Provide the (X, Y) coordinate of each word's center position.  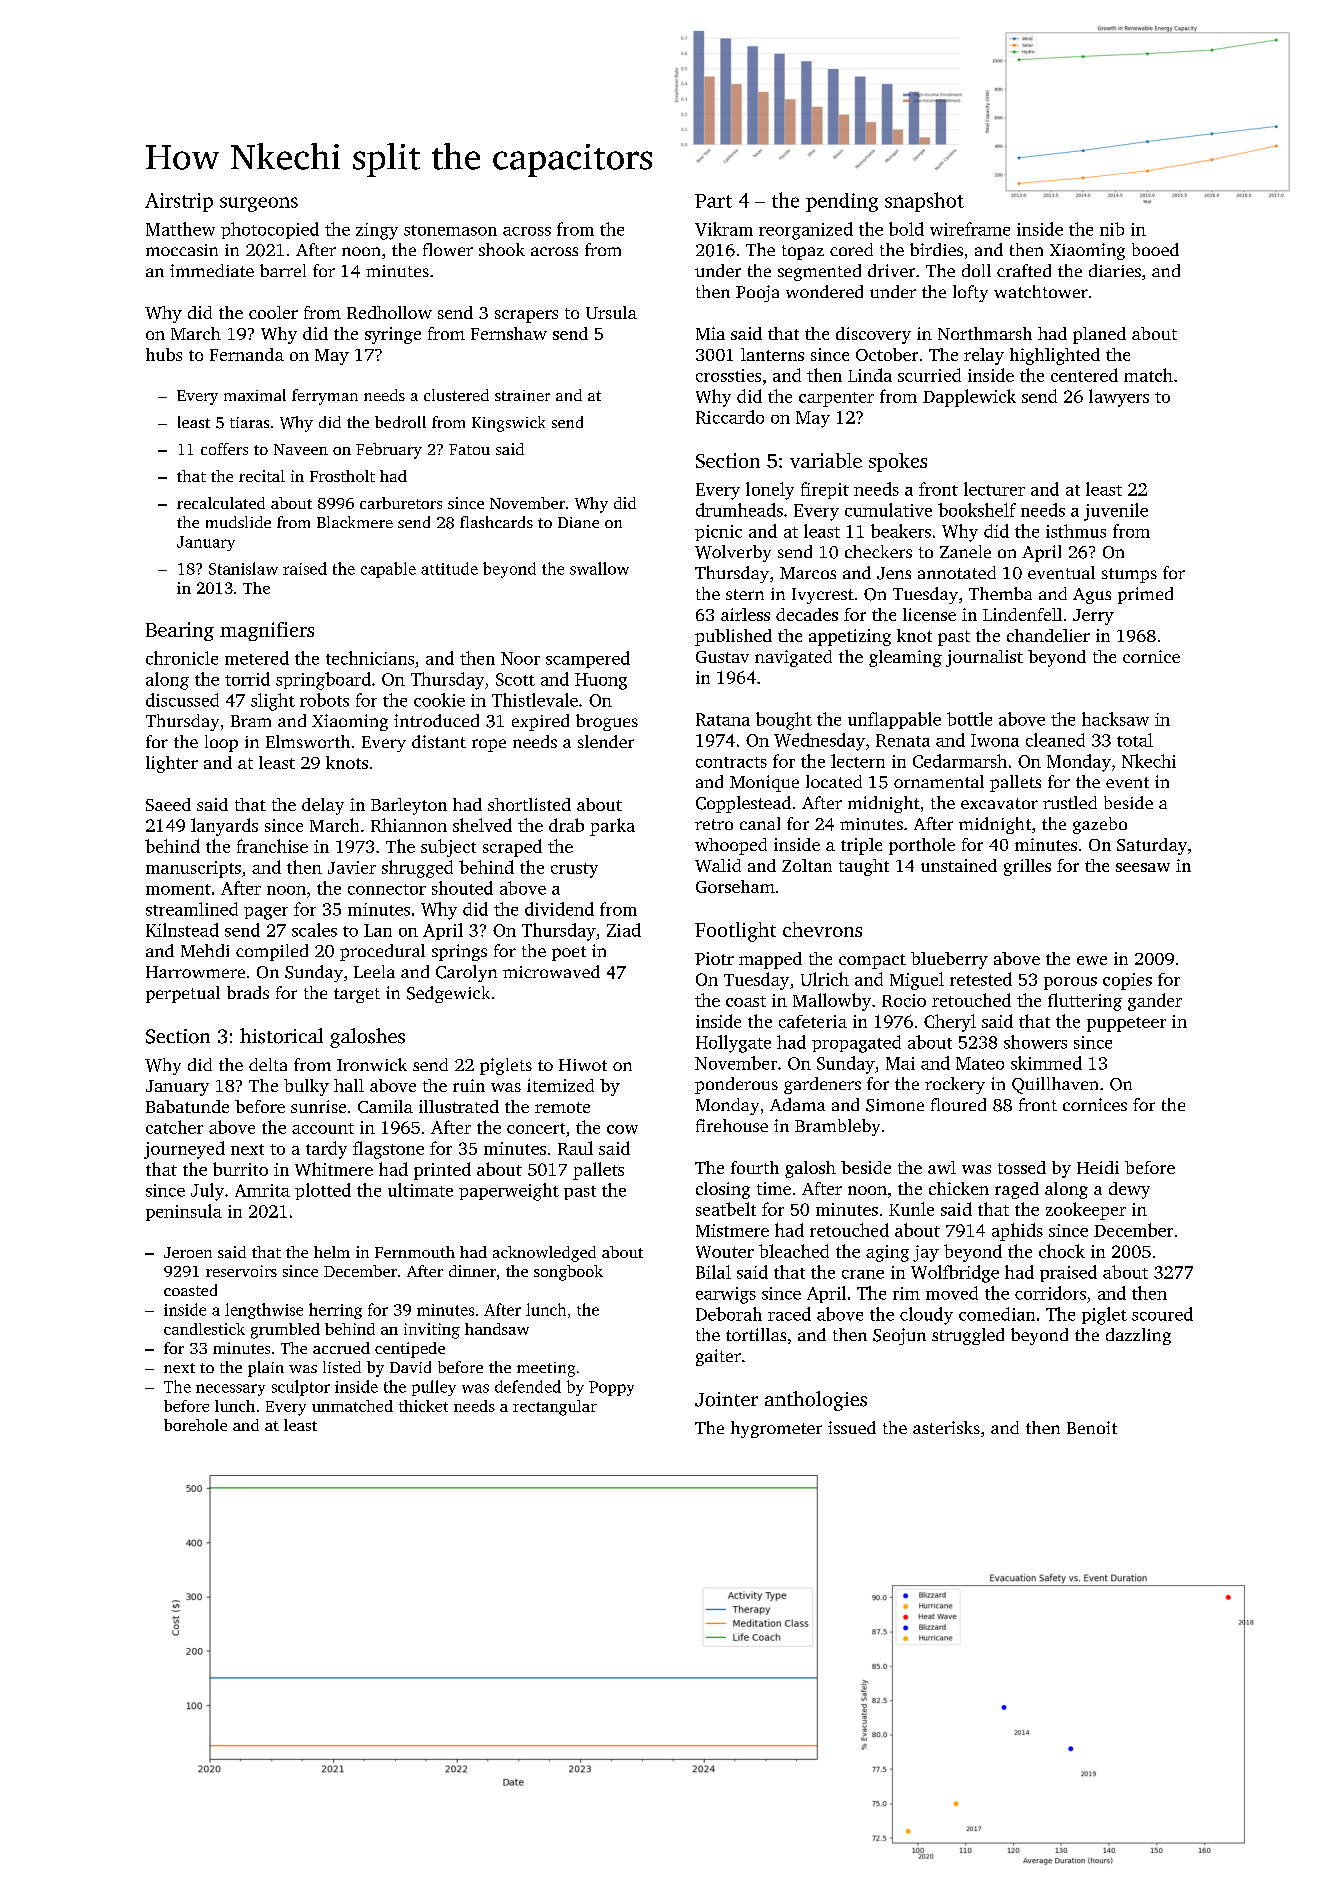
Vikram (724, 229)
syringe (393, 335)
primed (1145, 595)
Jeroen (188, 1252)
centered (1084, 375)
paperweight (509, 1192)
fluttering (1085, 1002)
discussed (182, 700)
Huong (601, 681)
